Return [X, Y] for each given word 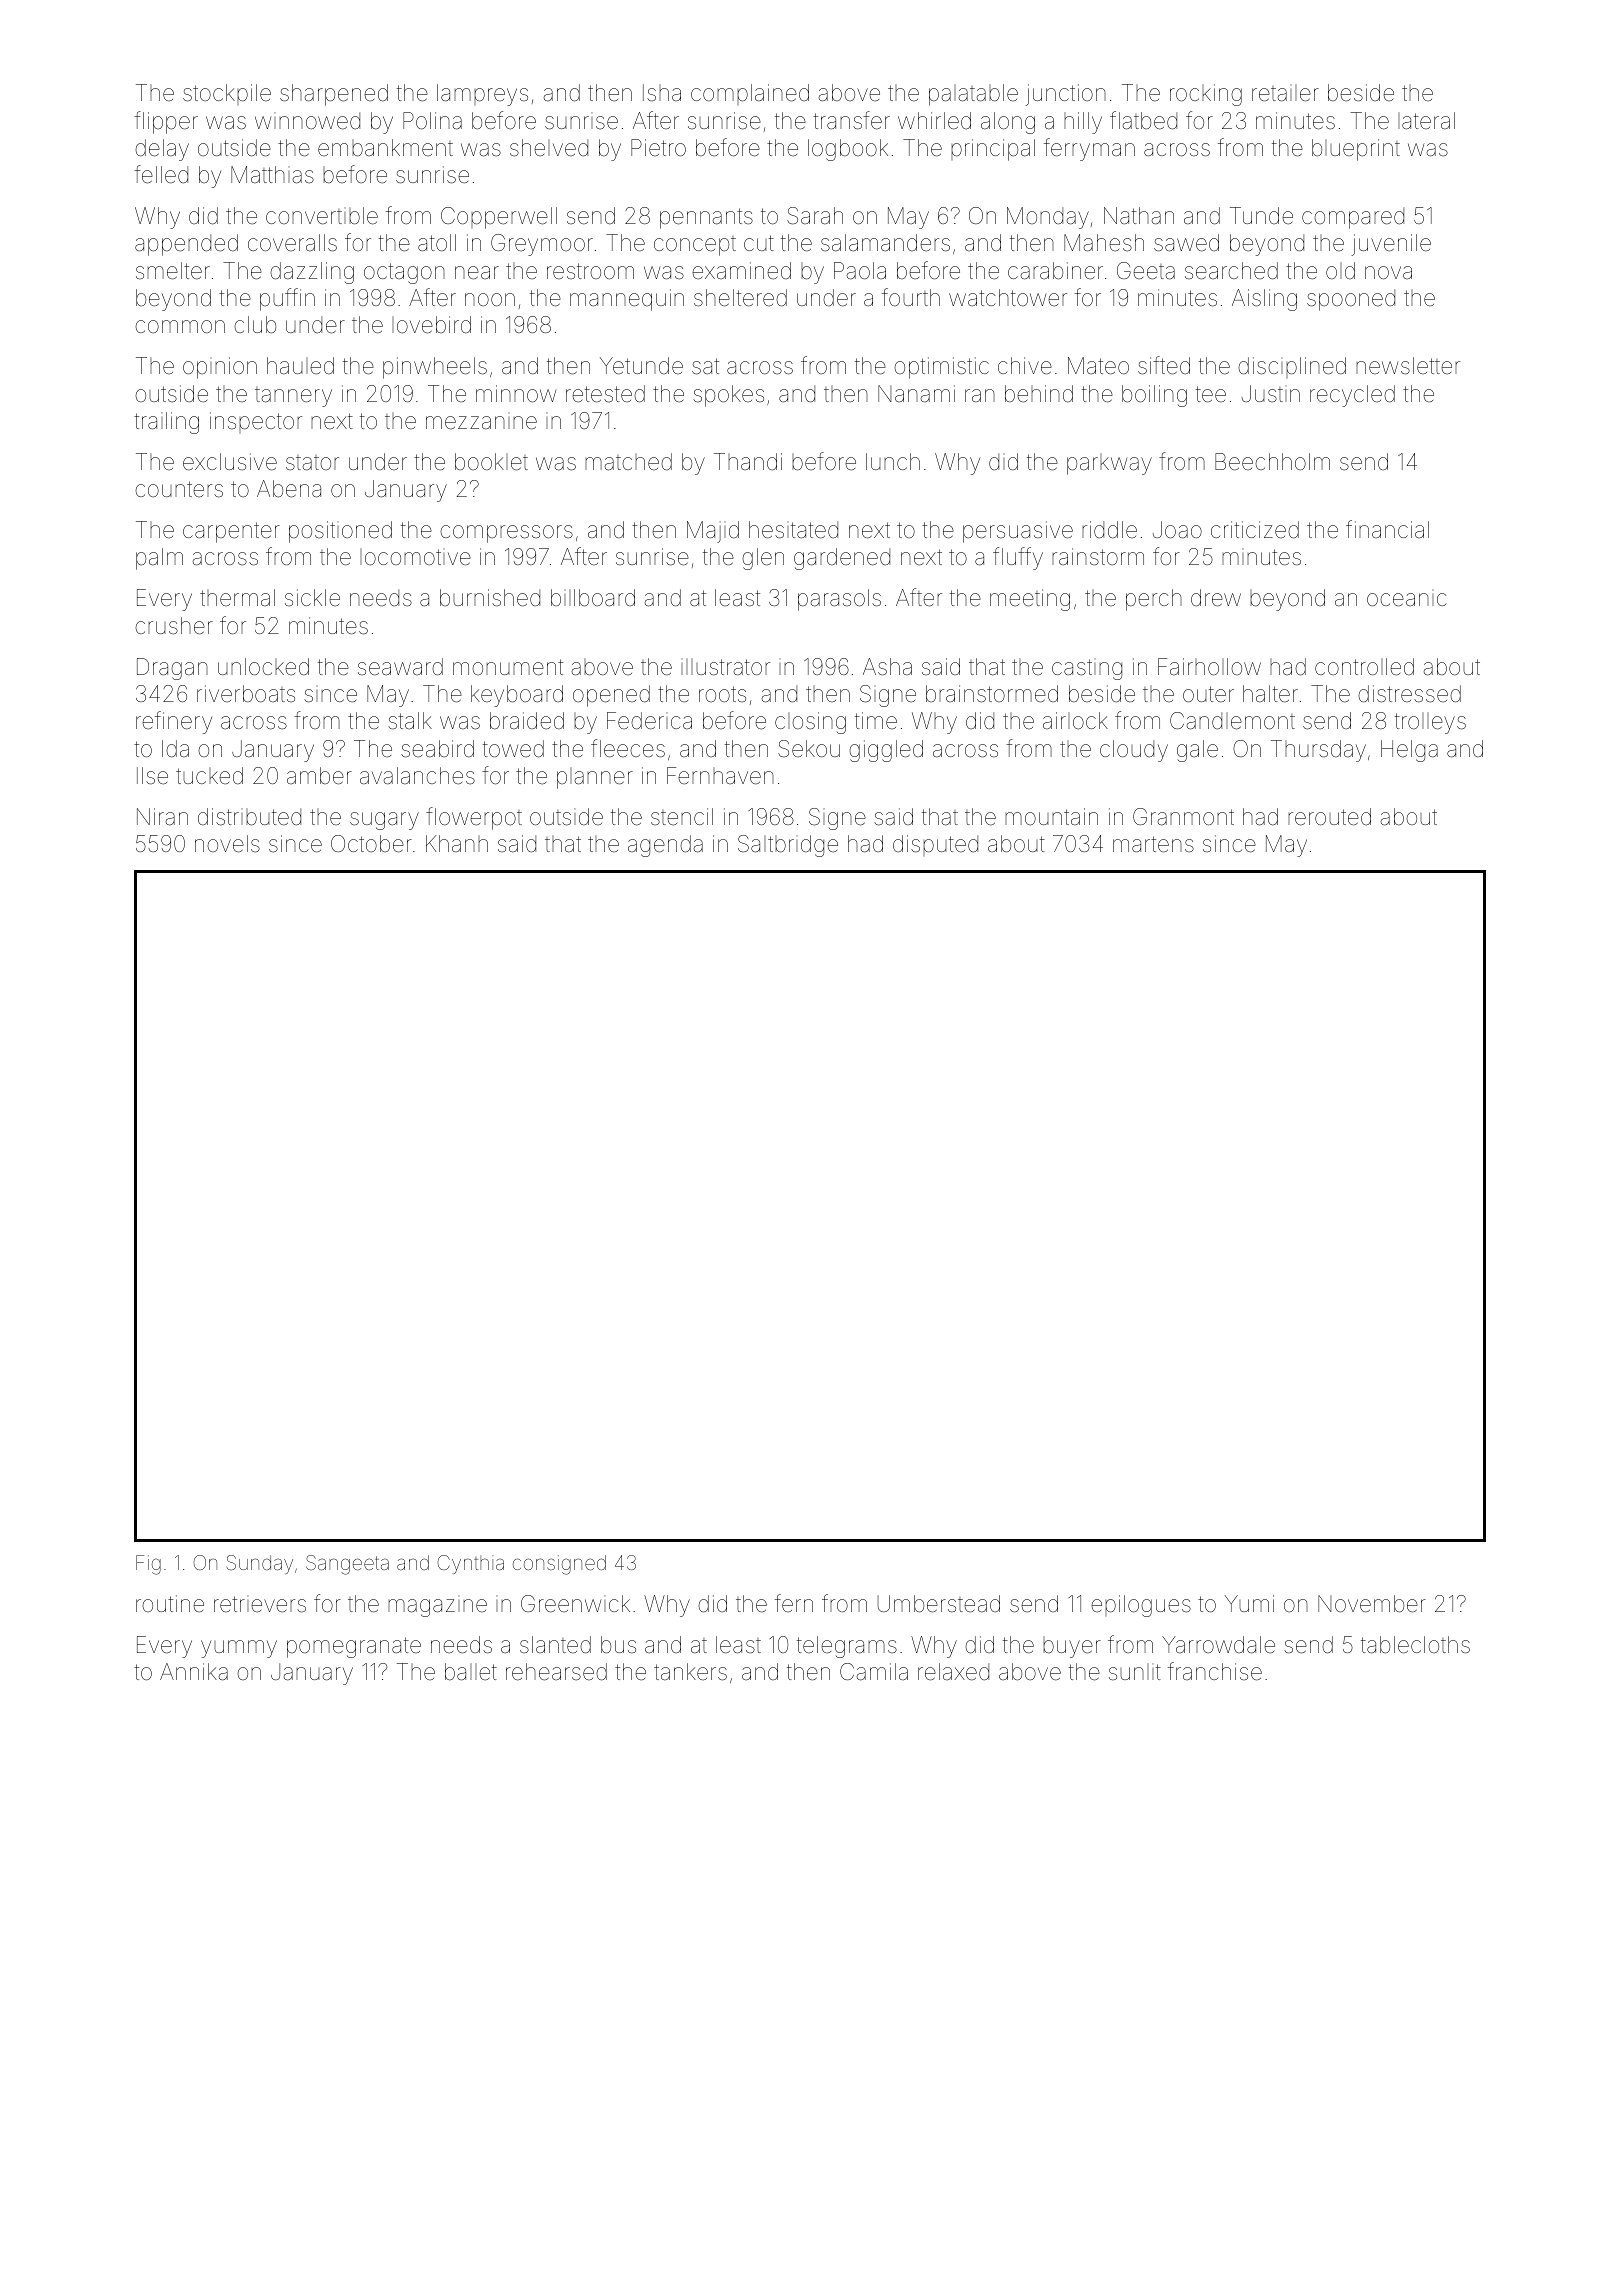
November [1372, 1604]
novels [227, 844]
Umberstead [939, 1604]
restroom [590, 271]
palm [159, 559]
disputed [935, 845]
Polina [432, 121]
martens [1153, 844]
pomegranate [354, 1647]
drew [1216, 598]
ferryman [1089, 149]
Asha [887, 667]
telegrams [847, 1647]
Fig [148, 1565]
